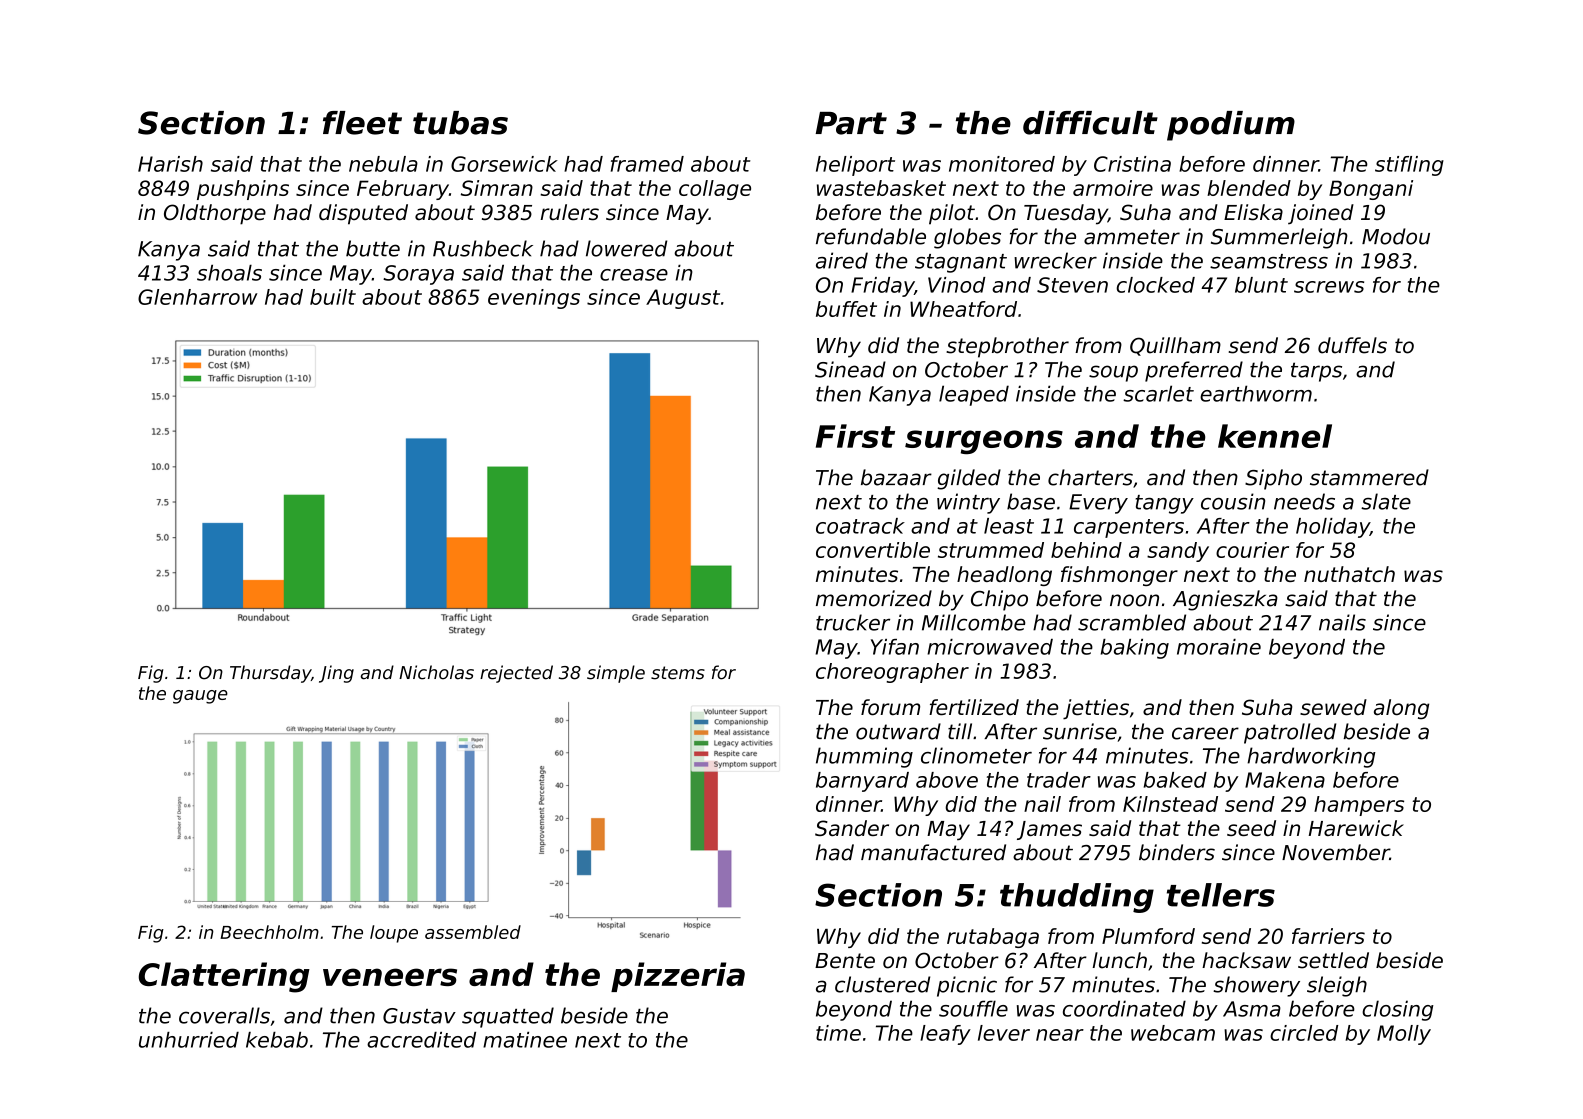 The height and width of the screenshot is (1119, 1583). What do you see at coordinates (678, 977) in the screenshot?
I see `pizzeria` at bounding box center [678, 977].
